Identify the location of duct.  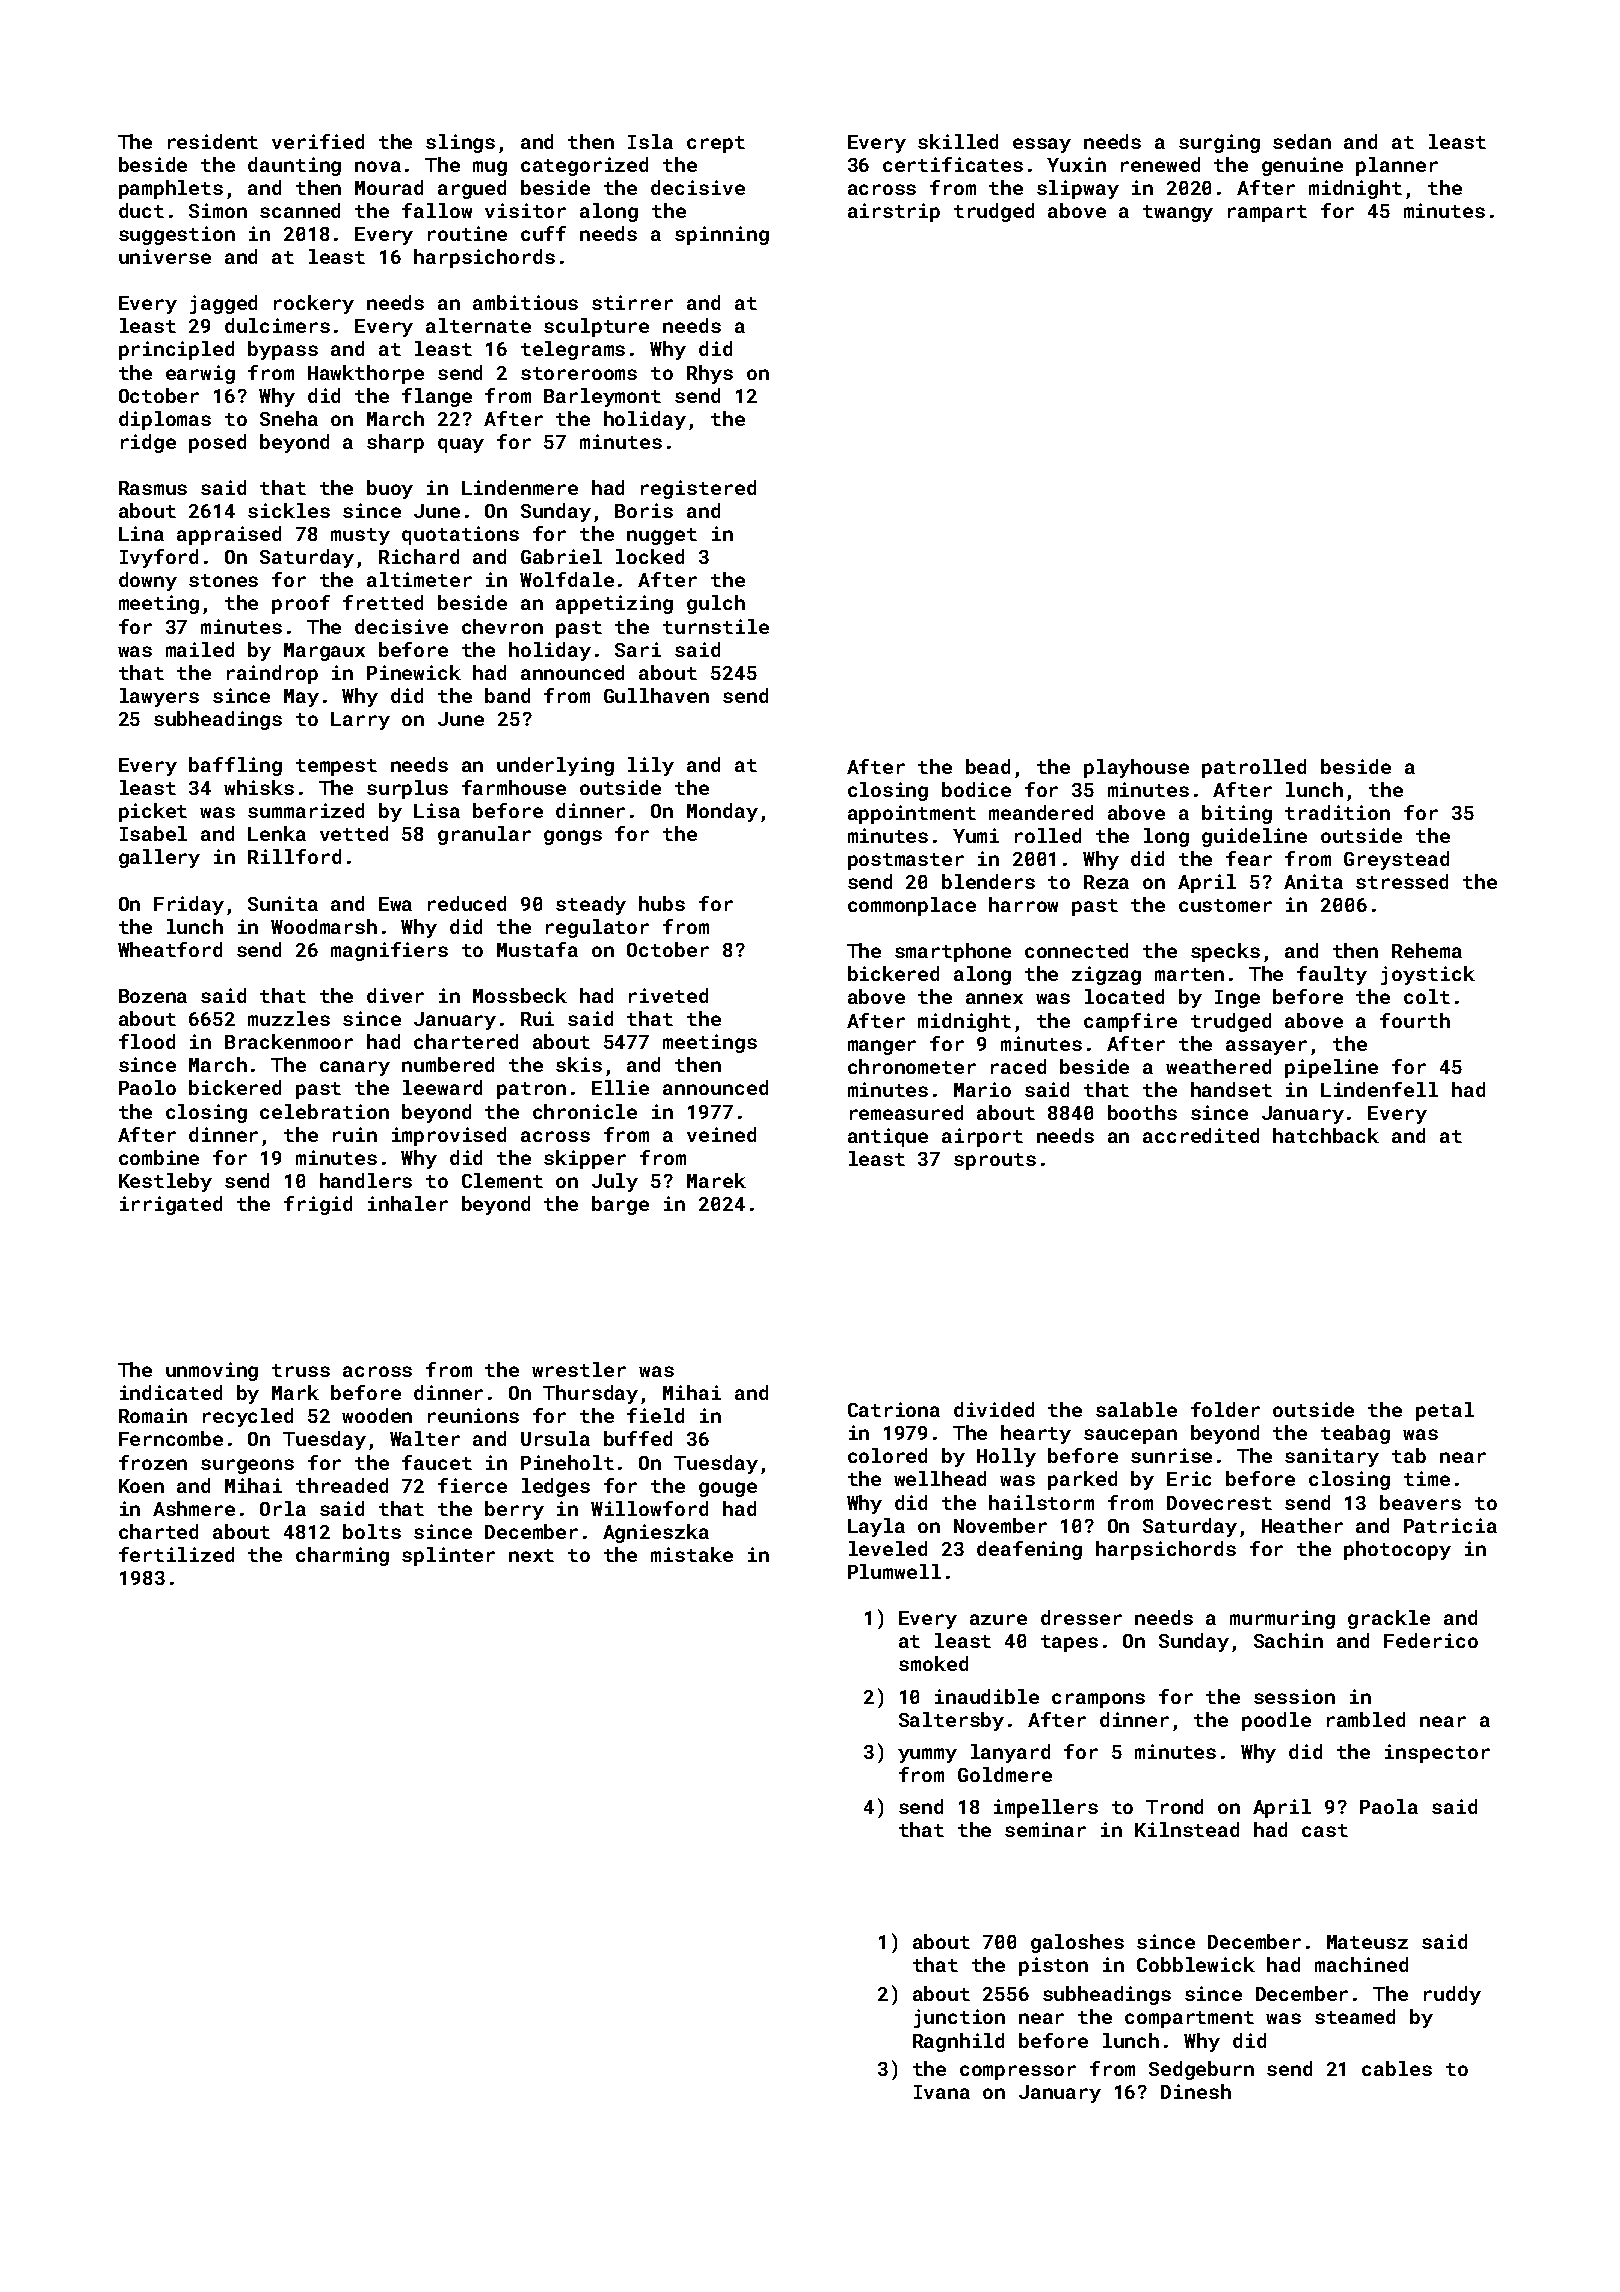
(141, 210).
